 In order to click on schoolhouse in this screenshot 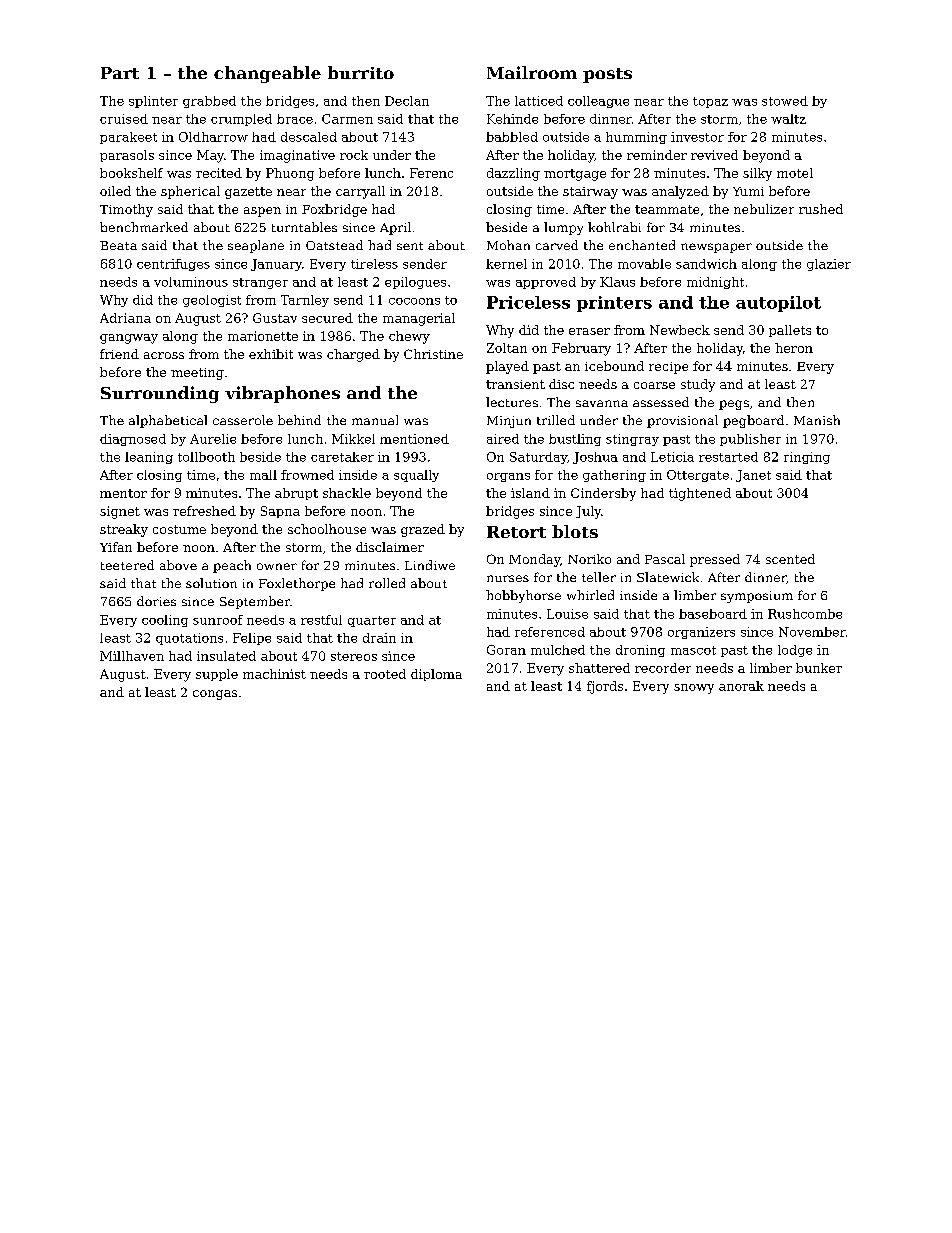, I will do `click(327, 529)`.
